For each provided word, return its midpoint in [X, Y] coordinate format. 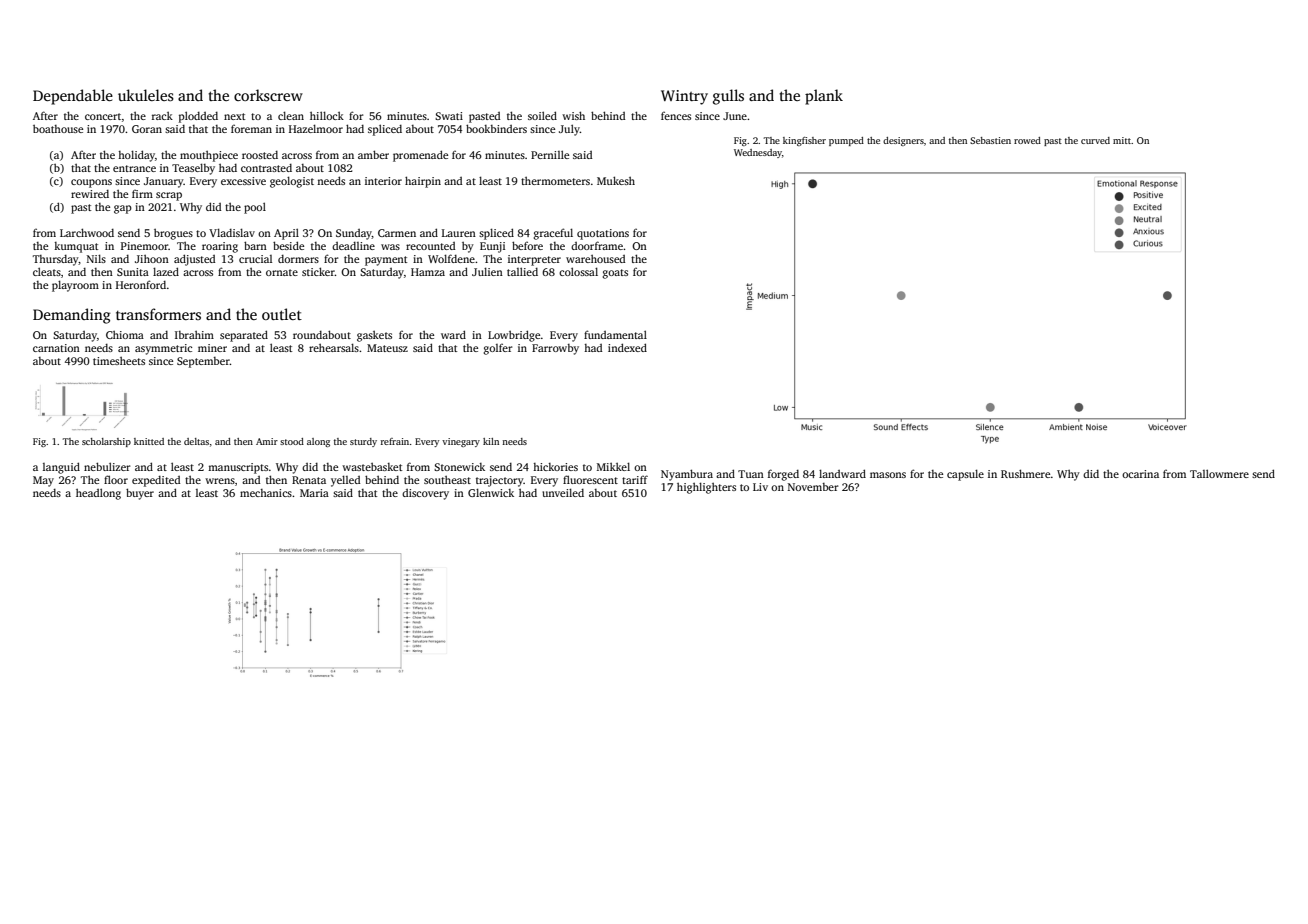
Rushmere [1025, 473]
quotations [603, 234]
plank [824, 97]
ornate [282, 272]
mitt [1122, 140]
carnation [56, 348]
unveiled [563, 492]
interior [383, 181]
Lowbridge [514, 336]
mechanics [266, 493]
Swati [449, 116]
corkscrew [268, 95]
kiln [491, 441]
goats [615, 274]
